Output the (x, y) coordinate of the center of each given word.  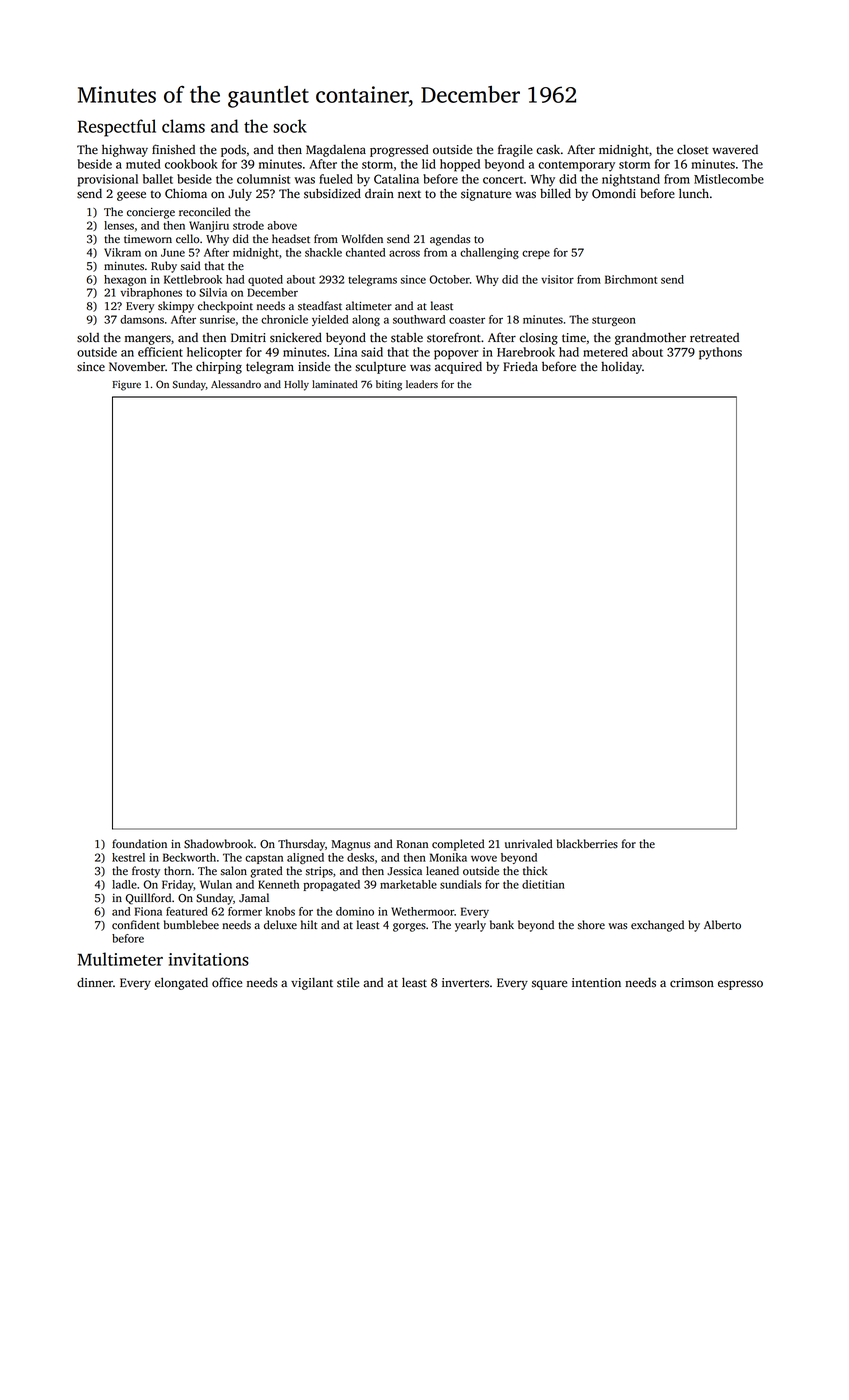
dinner (95, 982)
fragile (515, 150)
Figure (126, 385)
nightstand (631, 180)
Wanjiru (209, 226)
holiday (621, 368)
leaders (422, 384)
